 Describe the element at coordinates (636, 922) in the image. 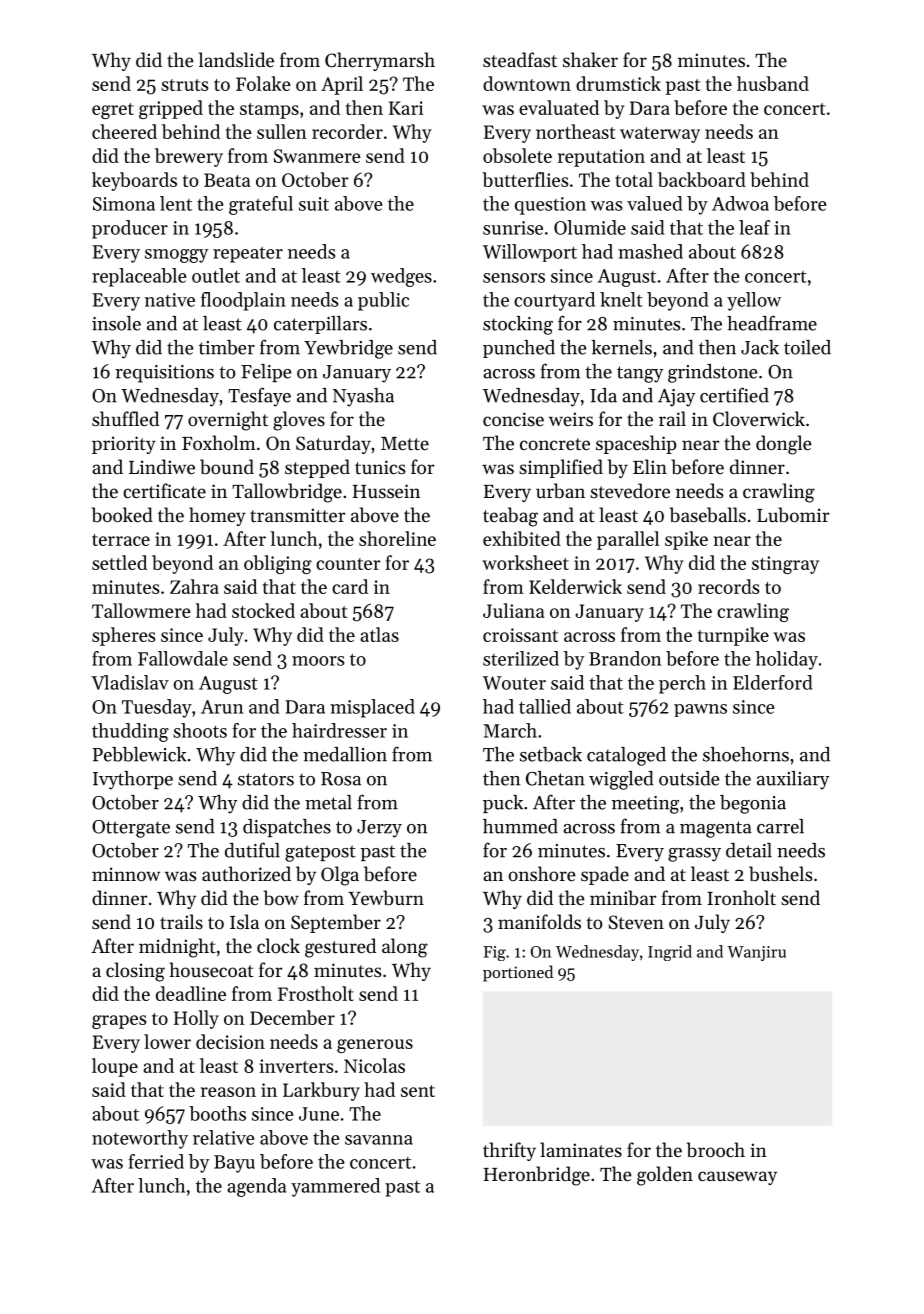

I see `Steven` at that location.
